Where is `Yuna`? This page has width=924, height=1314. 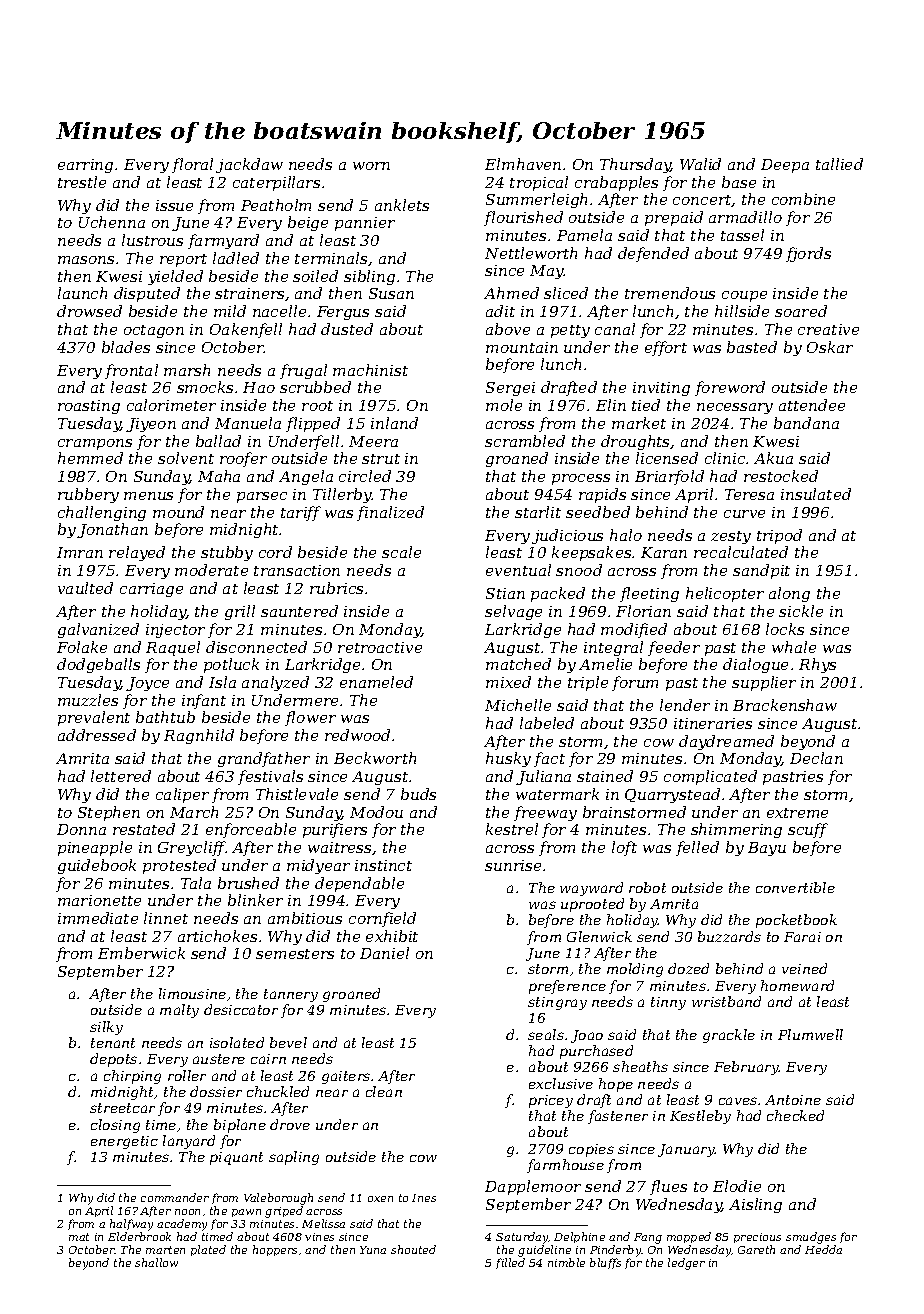 Yuna is located at coordinates (373, 1250).
